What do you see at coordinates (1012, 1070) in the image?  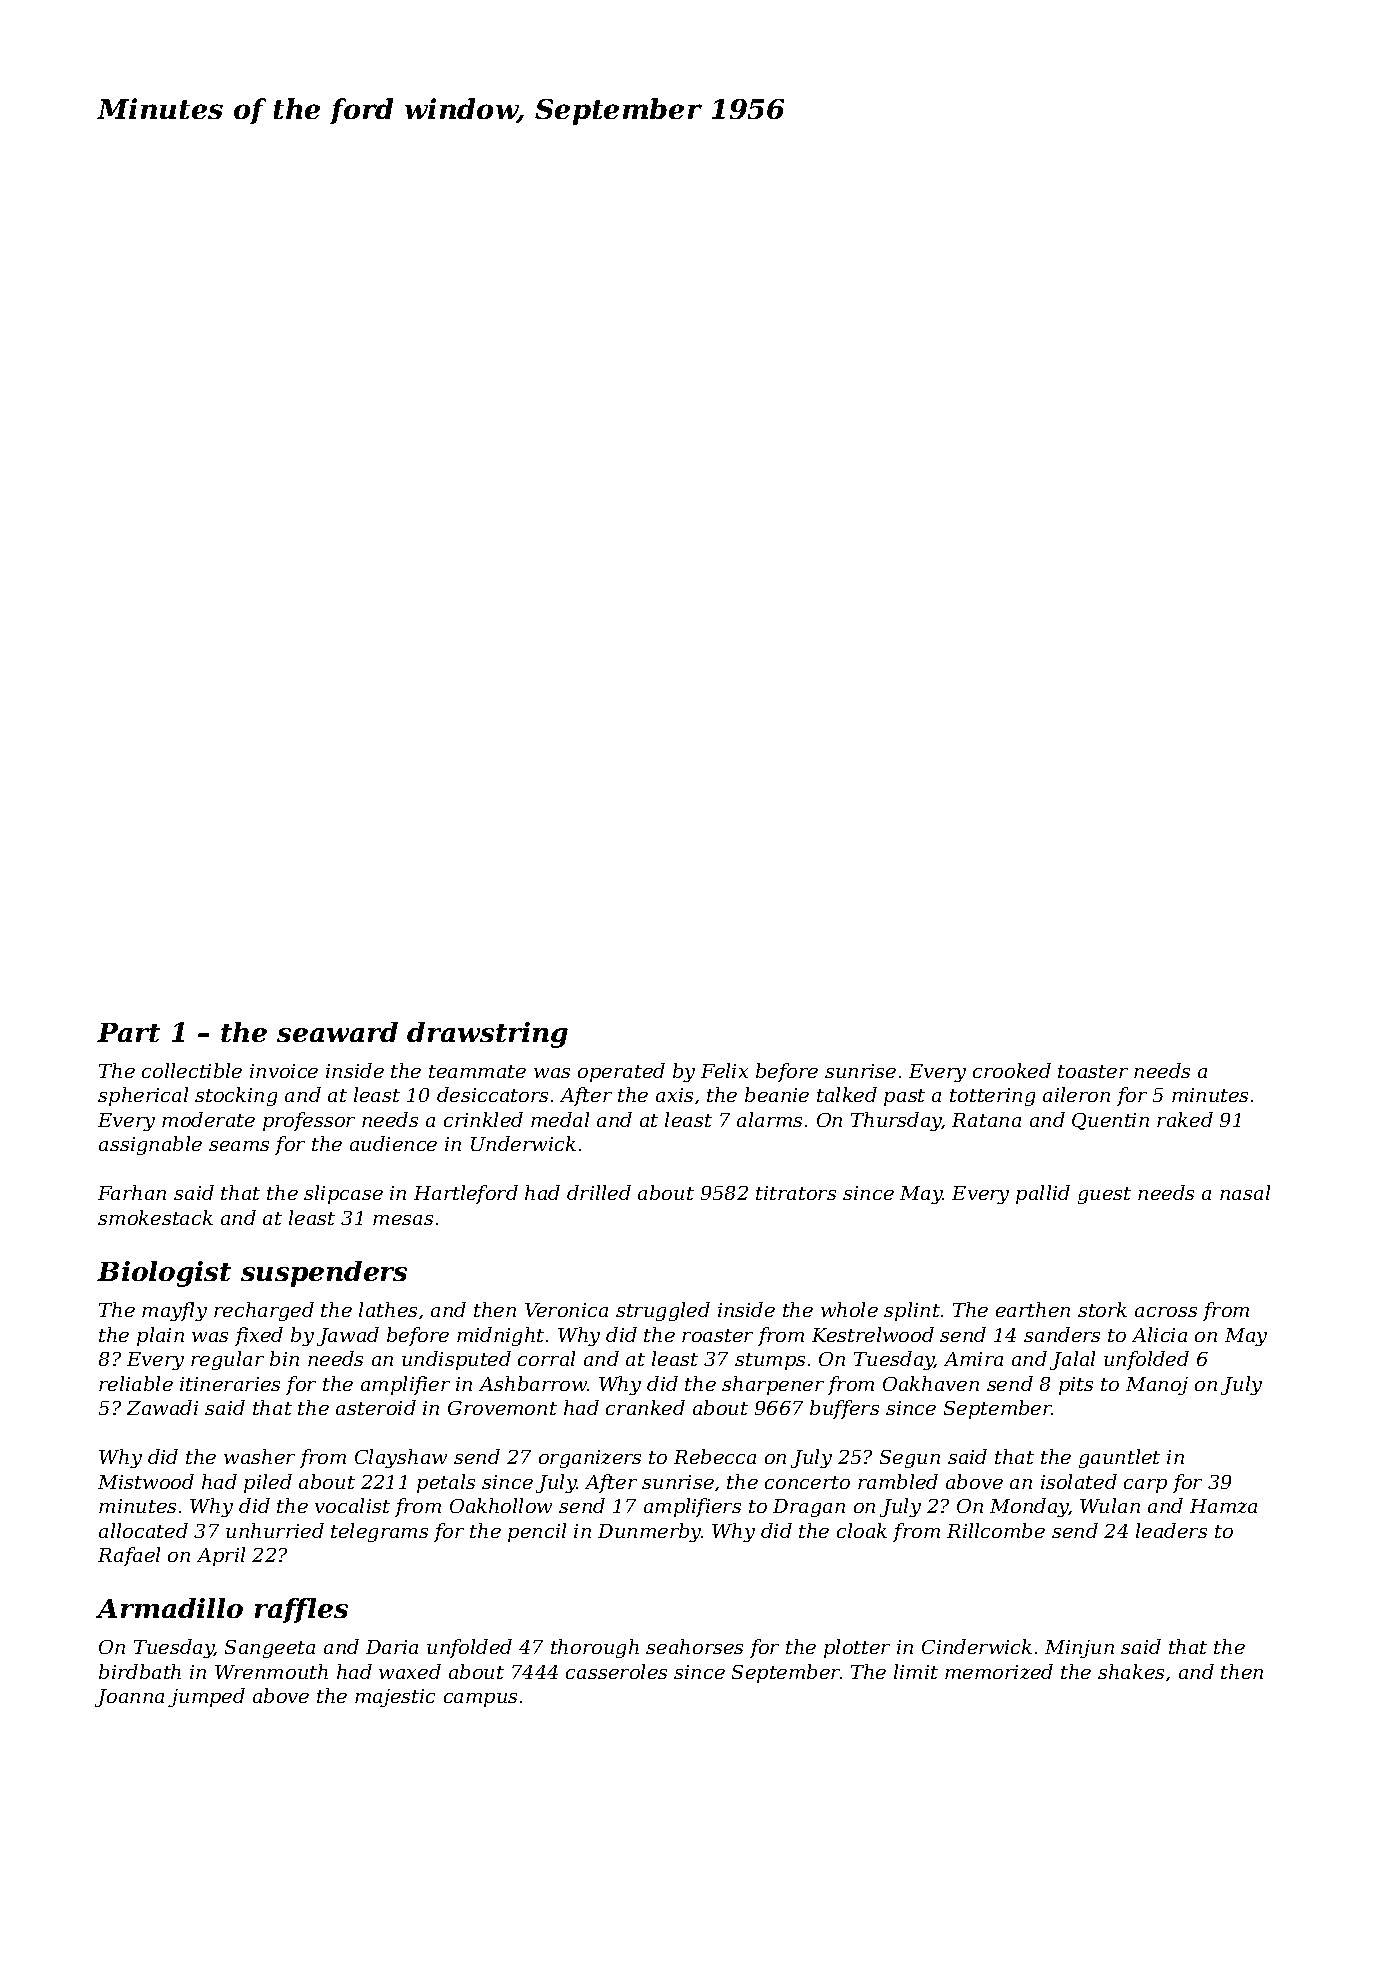 I see `crooked` at bounding box center [1012, 1070].
